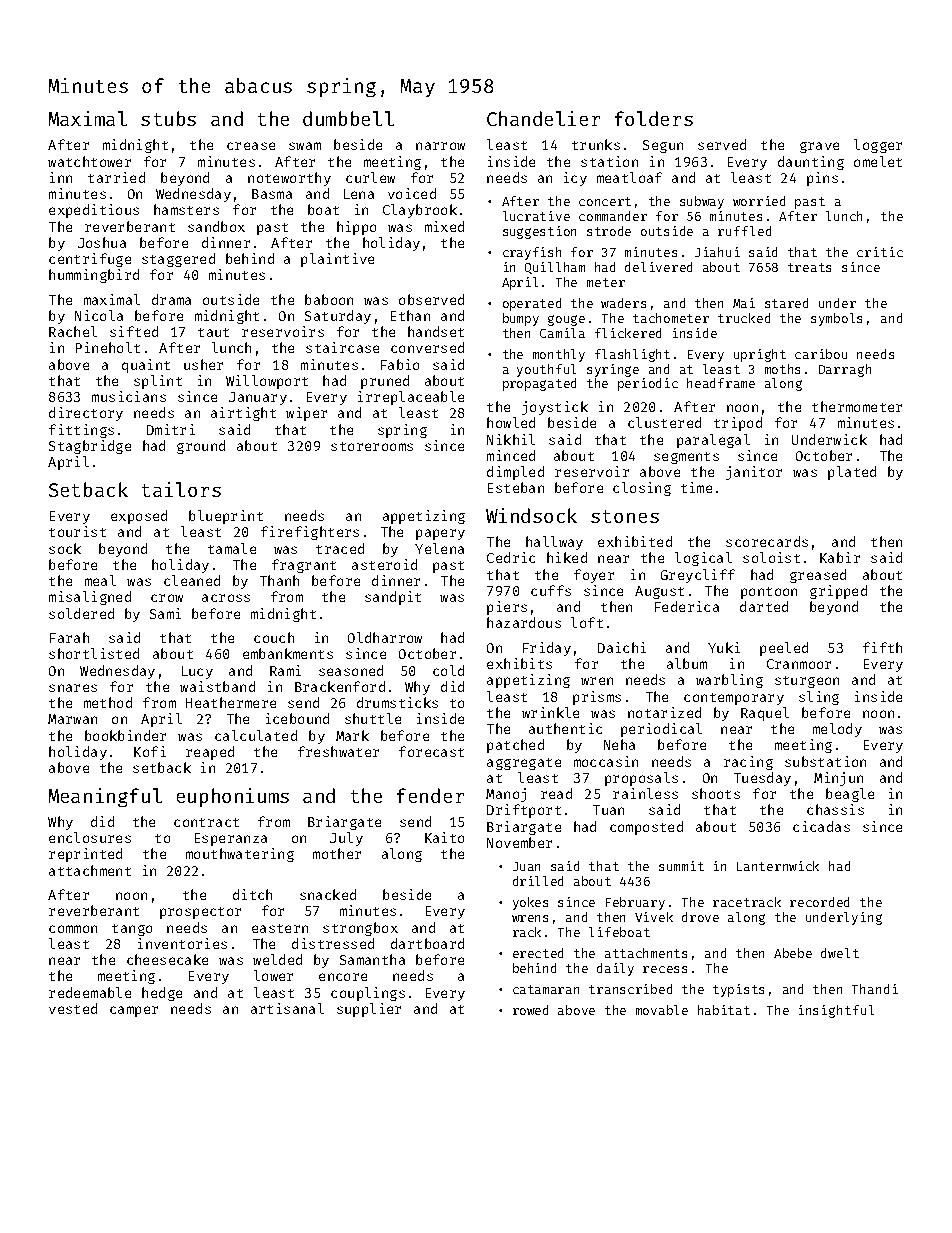  Describe the element at coordinates (393, 598) in the image. I see `sandpit` at that location.
